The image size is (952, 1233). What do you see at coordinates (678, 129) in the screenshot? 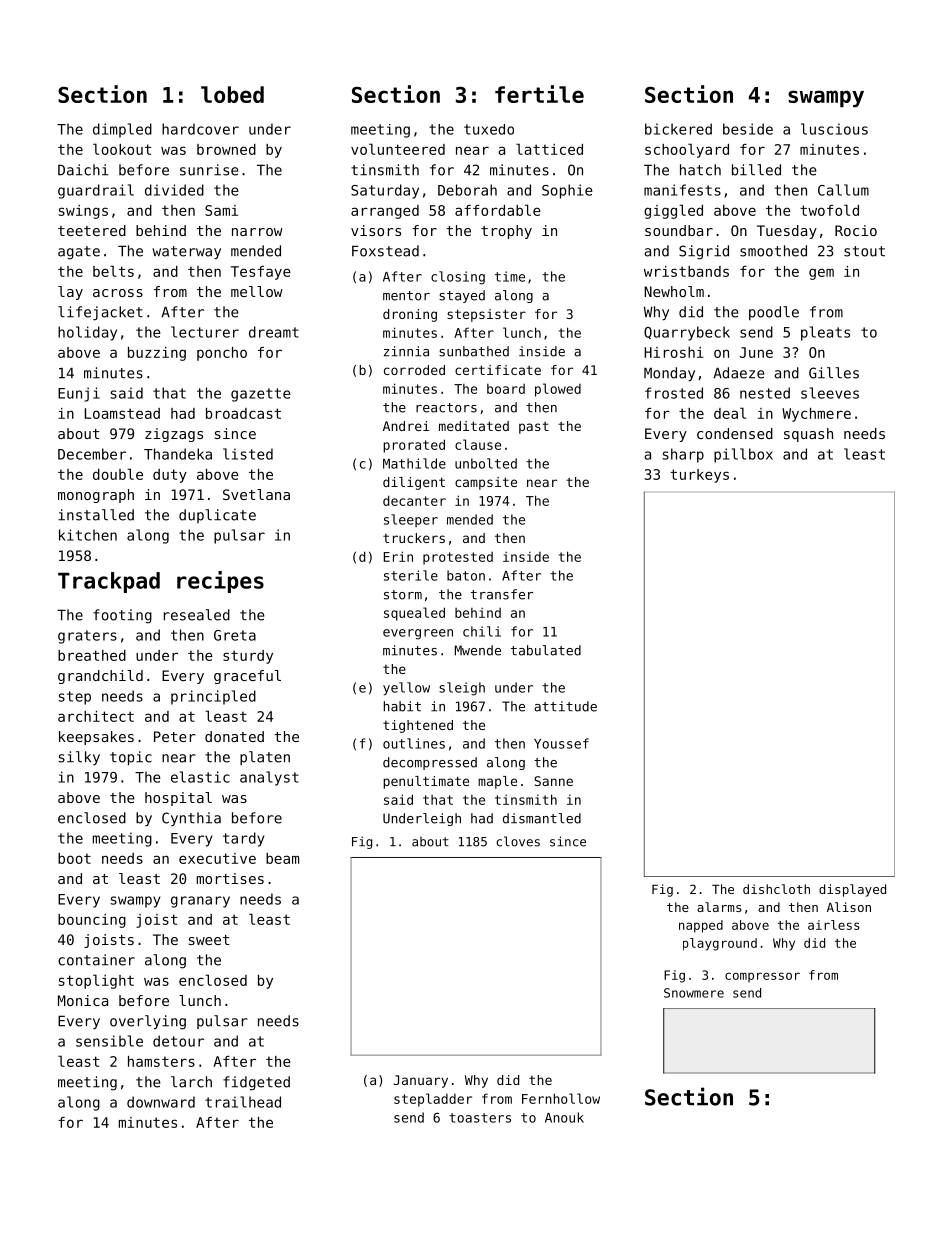
I see `bickered` at bounding box center [678, 129].
